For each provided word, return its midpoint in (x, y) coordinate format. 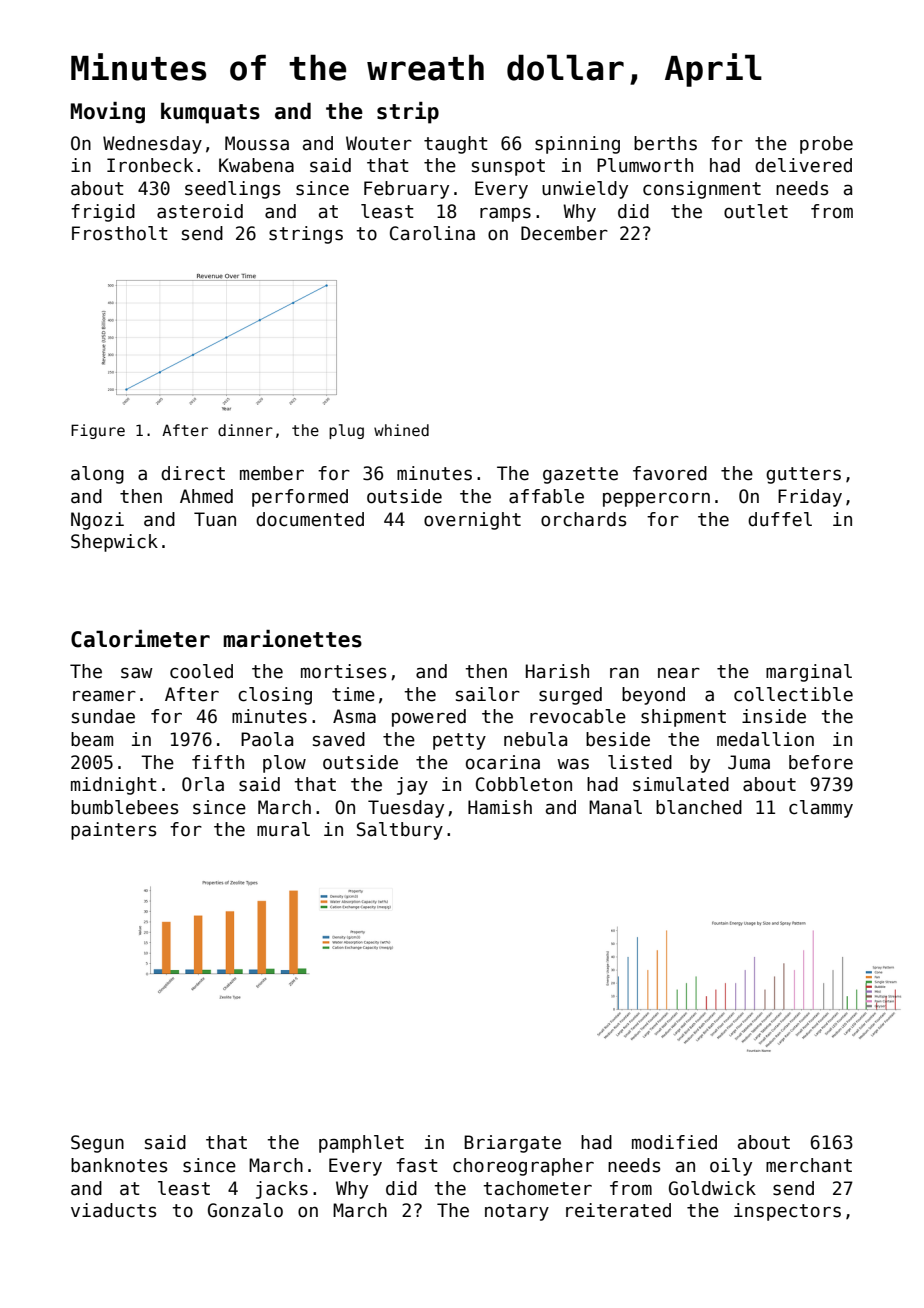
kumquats (210, 113)
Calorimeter (140, 639)
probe (826, 145)
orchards (583, 519)
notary (517, 1212)
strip (408, 113)
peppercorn (656, 499)
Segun (97, 1144)
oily (731, 1167)
